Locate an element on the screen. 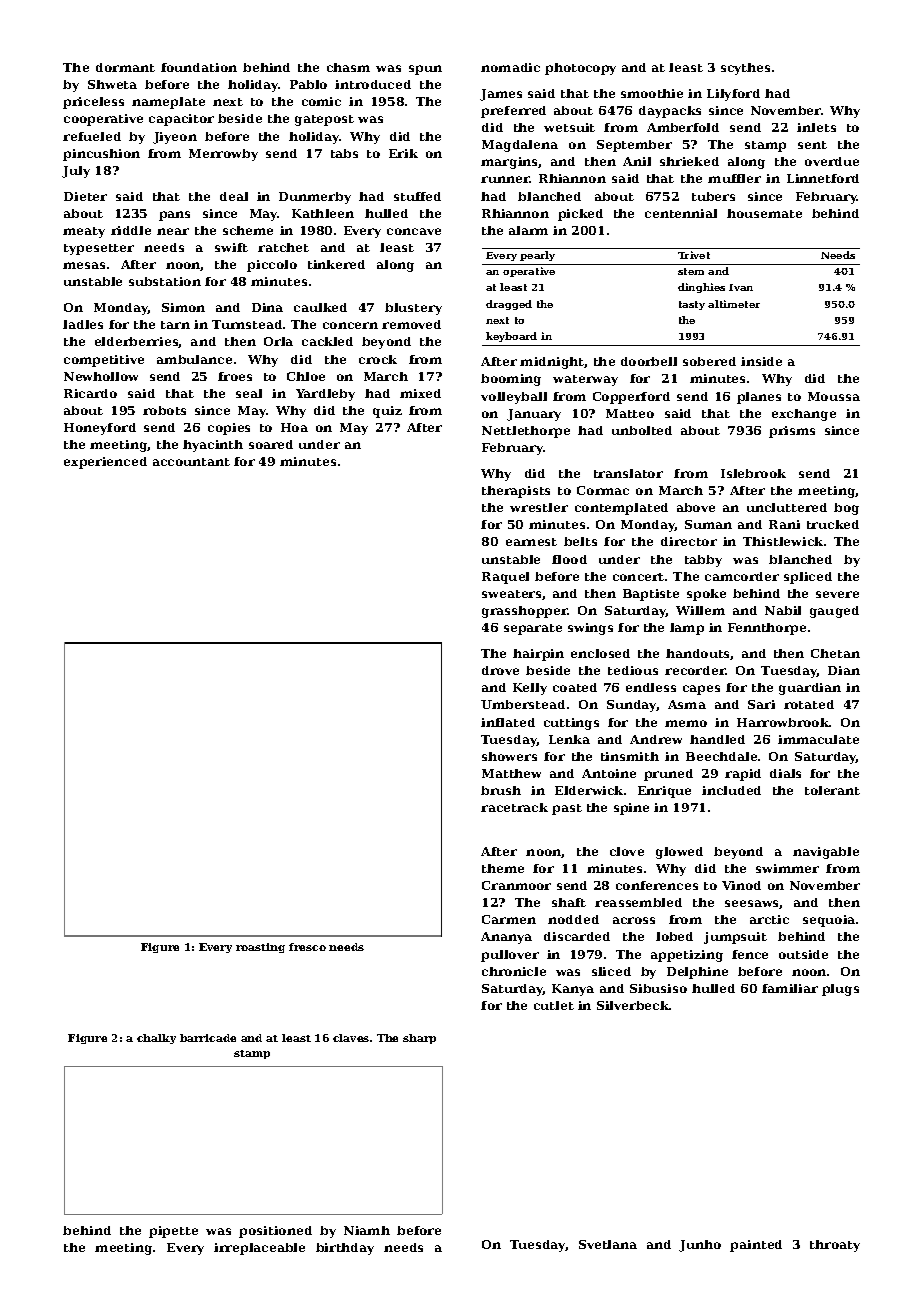 Image resolution: width=924 pixels, height=1308 pixels. chalky is located at coordinates (156, 1039).
